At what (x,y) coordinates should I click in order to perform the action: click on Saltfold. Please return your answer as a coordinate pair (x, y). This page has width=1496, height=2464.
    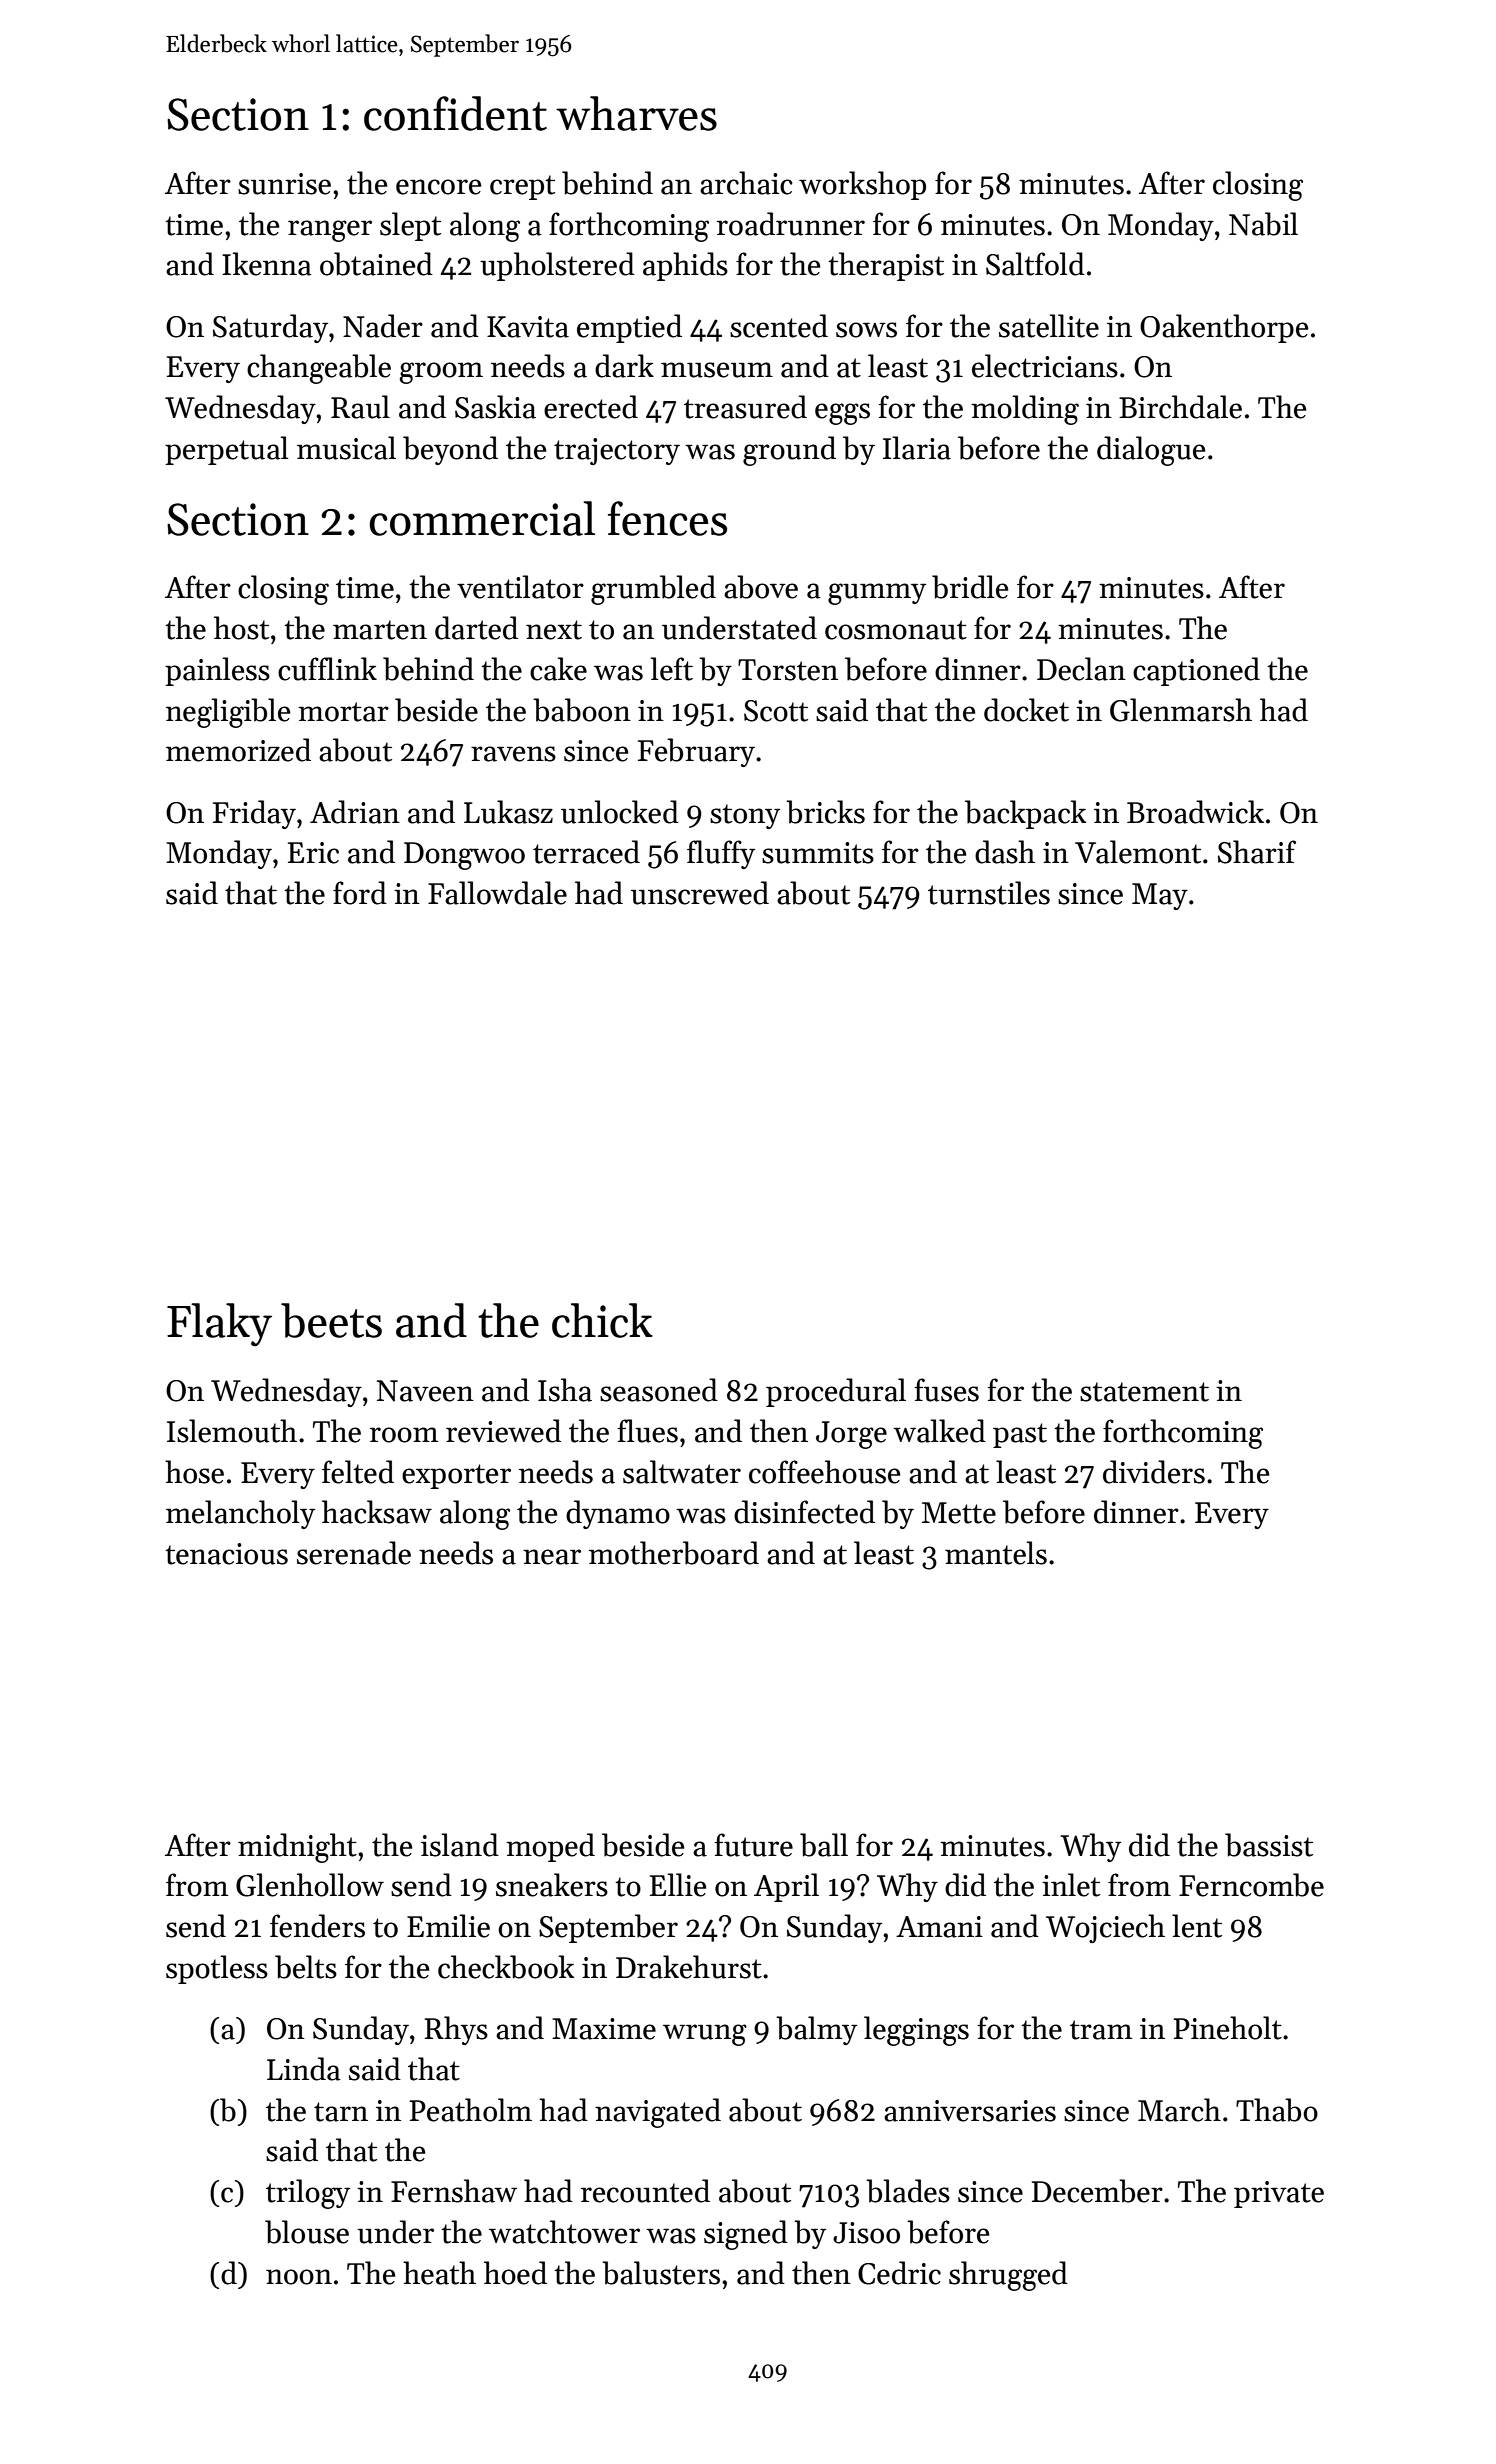
    Looking at the image, I should click on (1035, 264).
